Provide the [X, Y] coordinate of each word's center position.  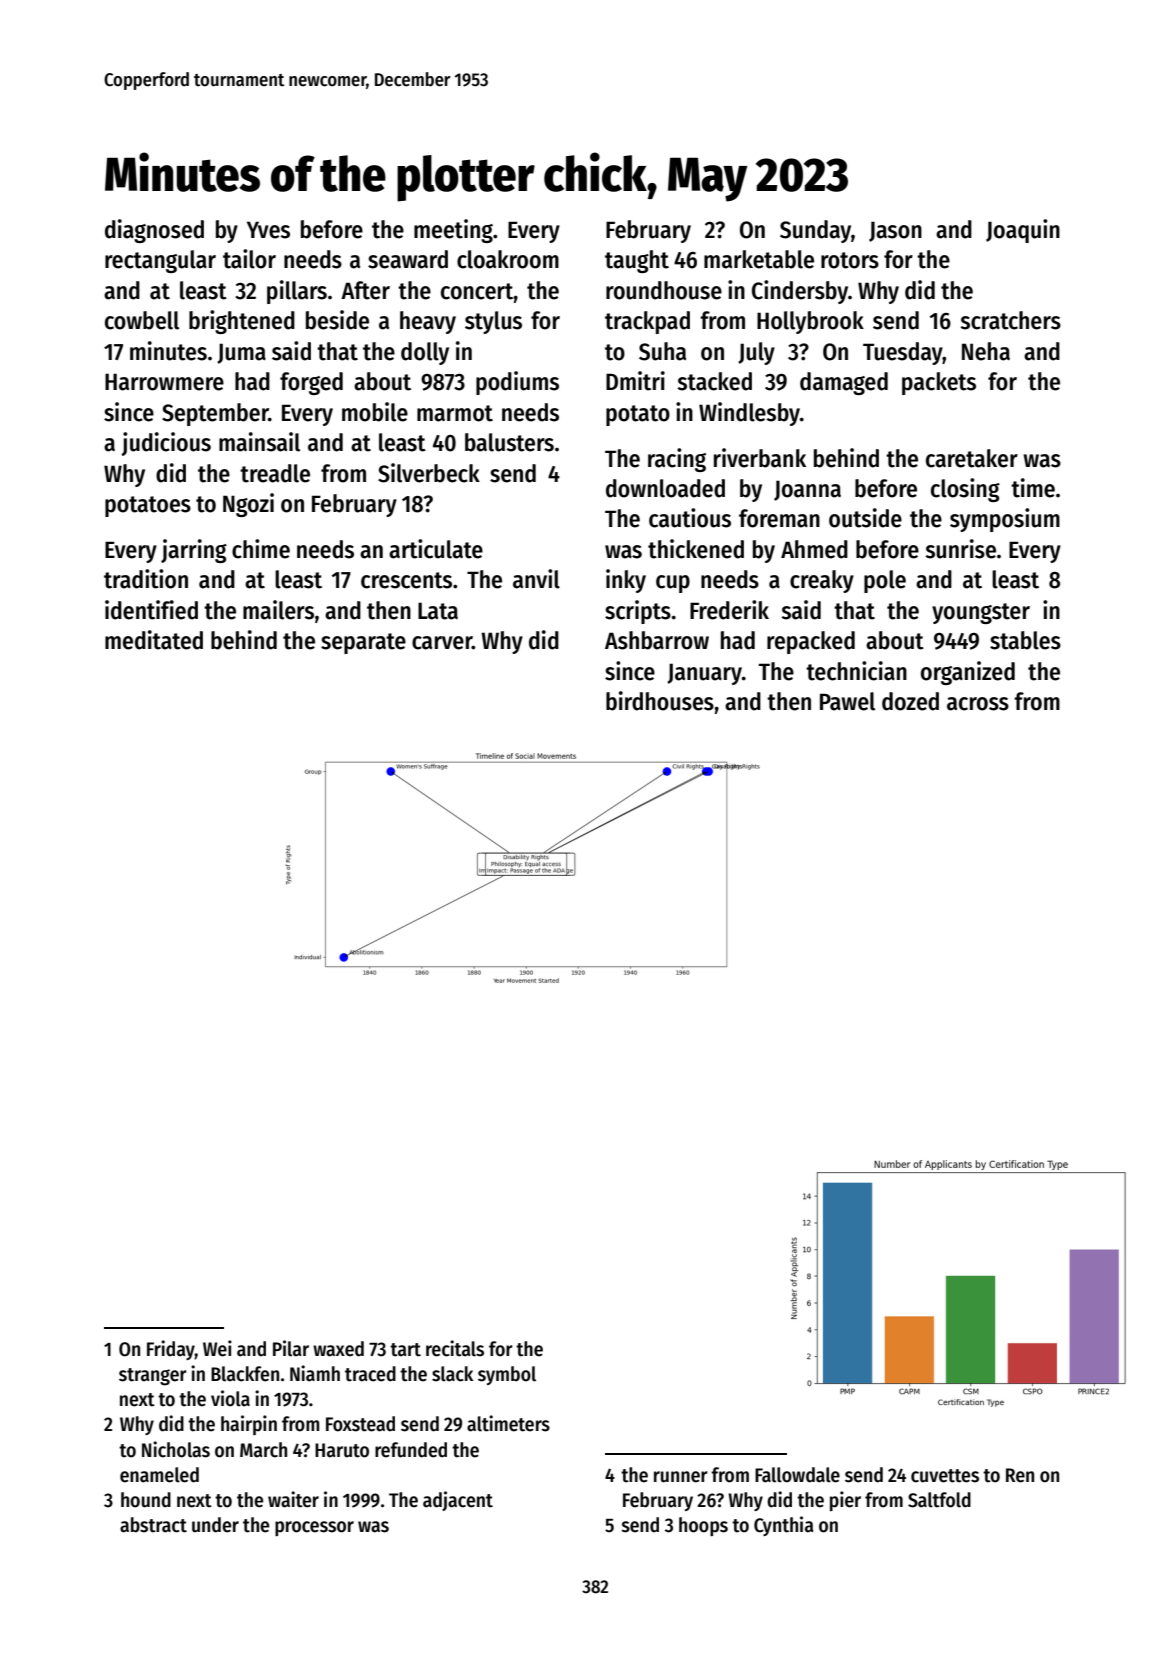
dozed [910, 701]
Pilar [291, 1348]
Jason [895, 231]
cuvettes [945, 1476]
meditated [154, 640]
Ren [1020, 1475]
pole [885, 581]
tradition [146, 579]
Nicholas [176, 1449]
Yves [268, 230]
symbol [507, 1375]
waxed [338, 1349]
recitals [455, 1348]
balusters [509, 442]
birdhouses [660, 701]
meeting [453, 231]
